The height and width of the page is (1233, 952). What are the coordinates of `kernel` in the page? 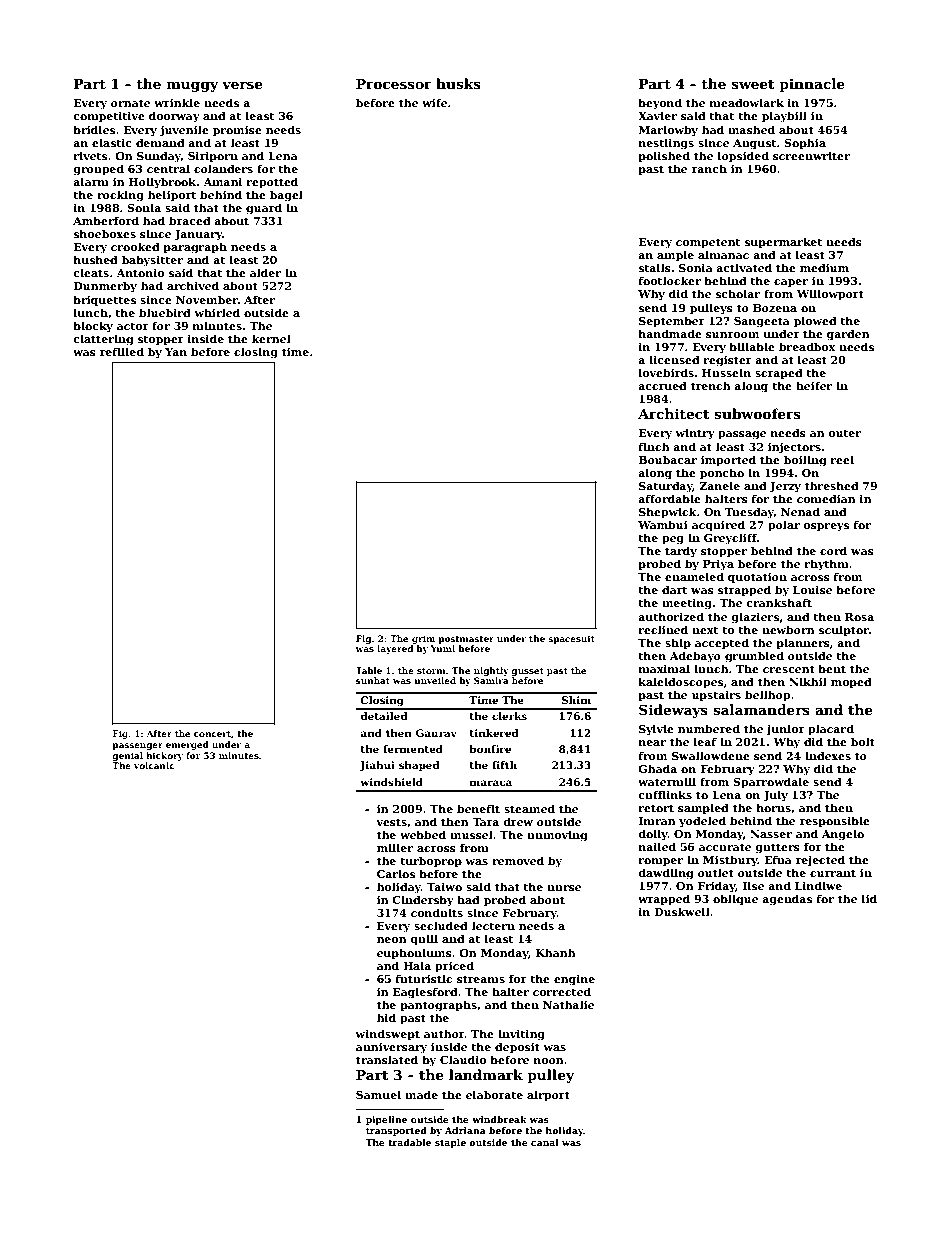 It's located at (271, 338).
